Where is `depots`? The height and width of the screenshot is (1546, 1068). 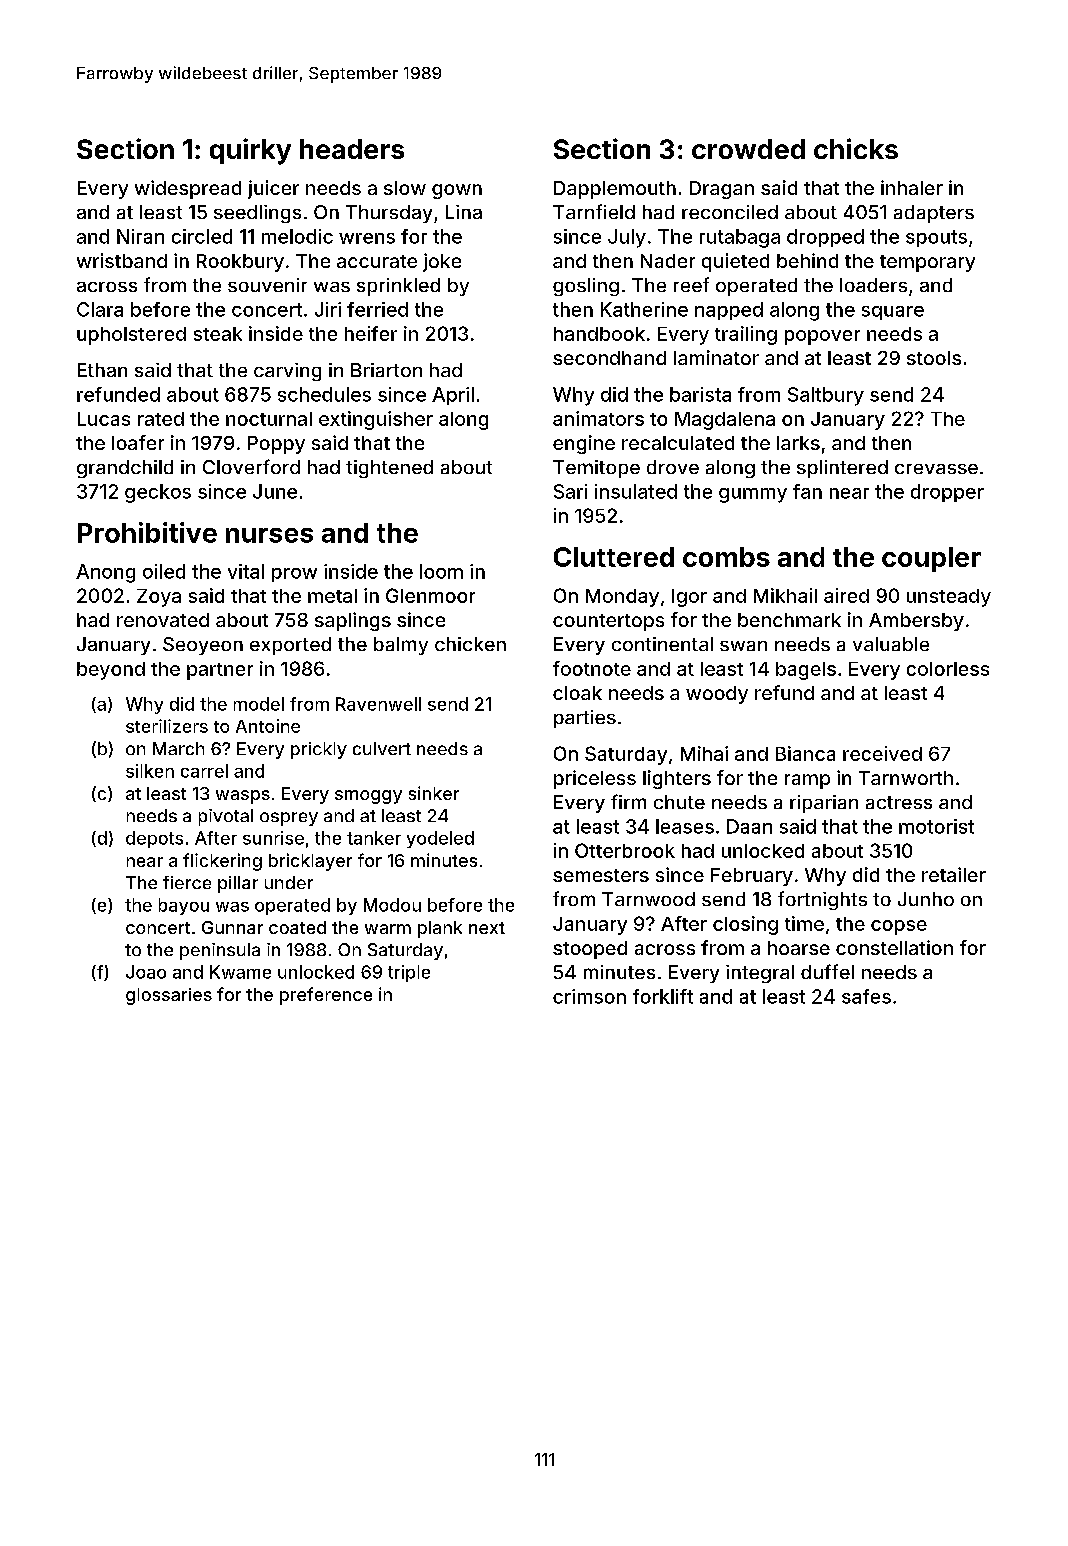 depots is located at coordinates (154, 839).
